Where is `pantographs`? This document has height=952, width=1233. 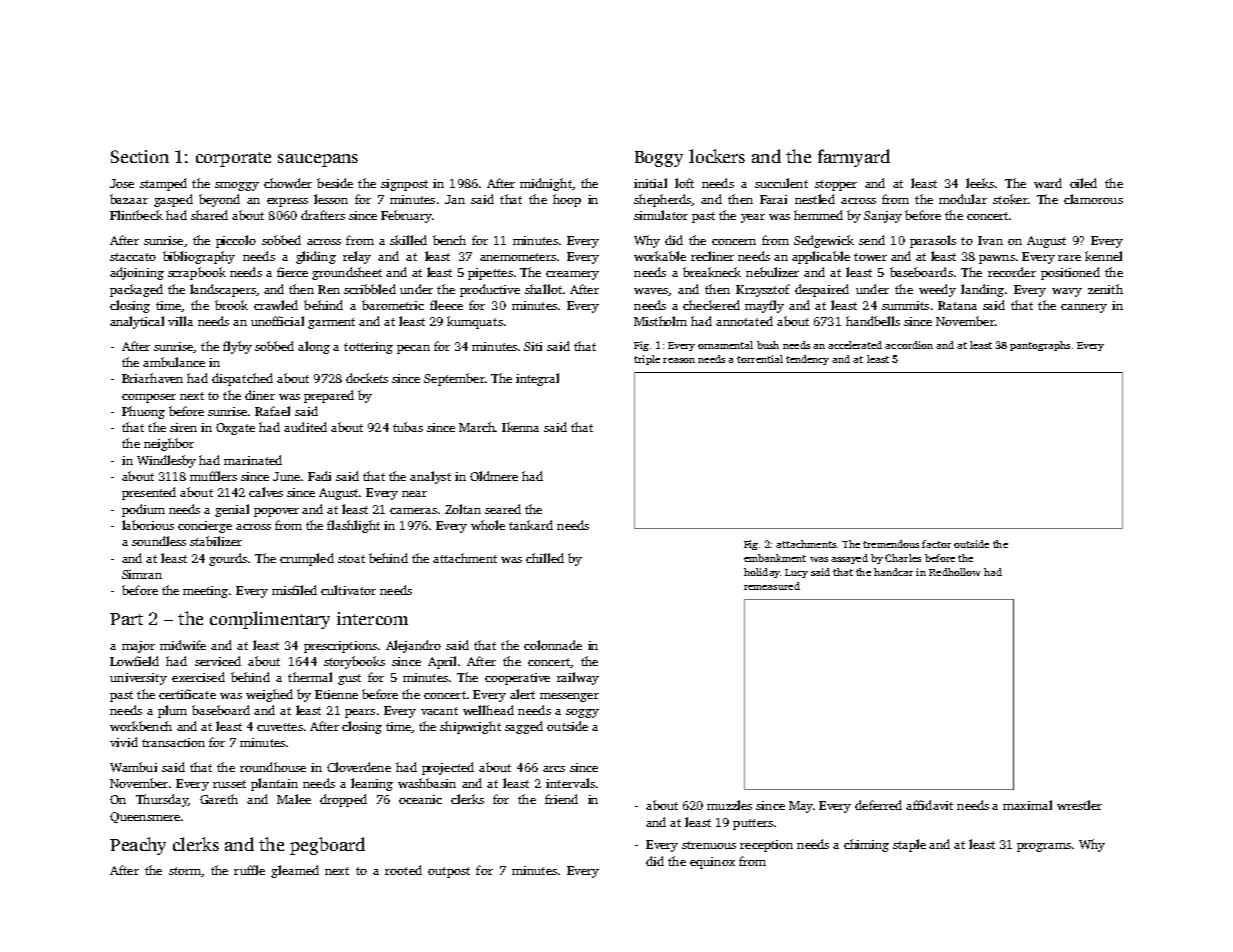 pantographs is located at coordinates (1040, 346).
